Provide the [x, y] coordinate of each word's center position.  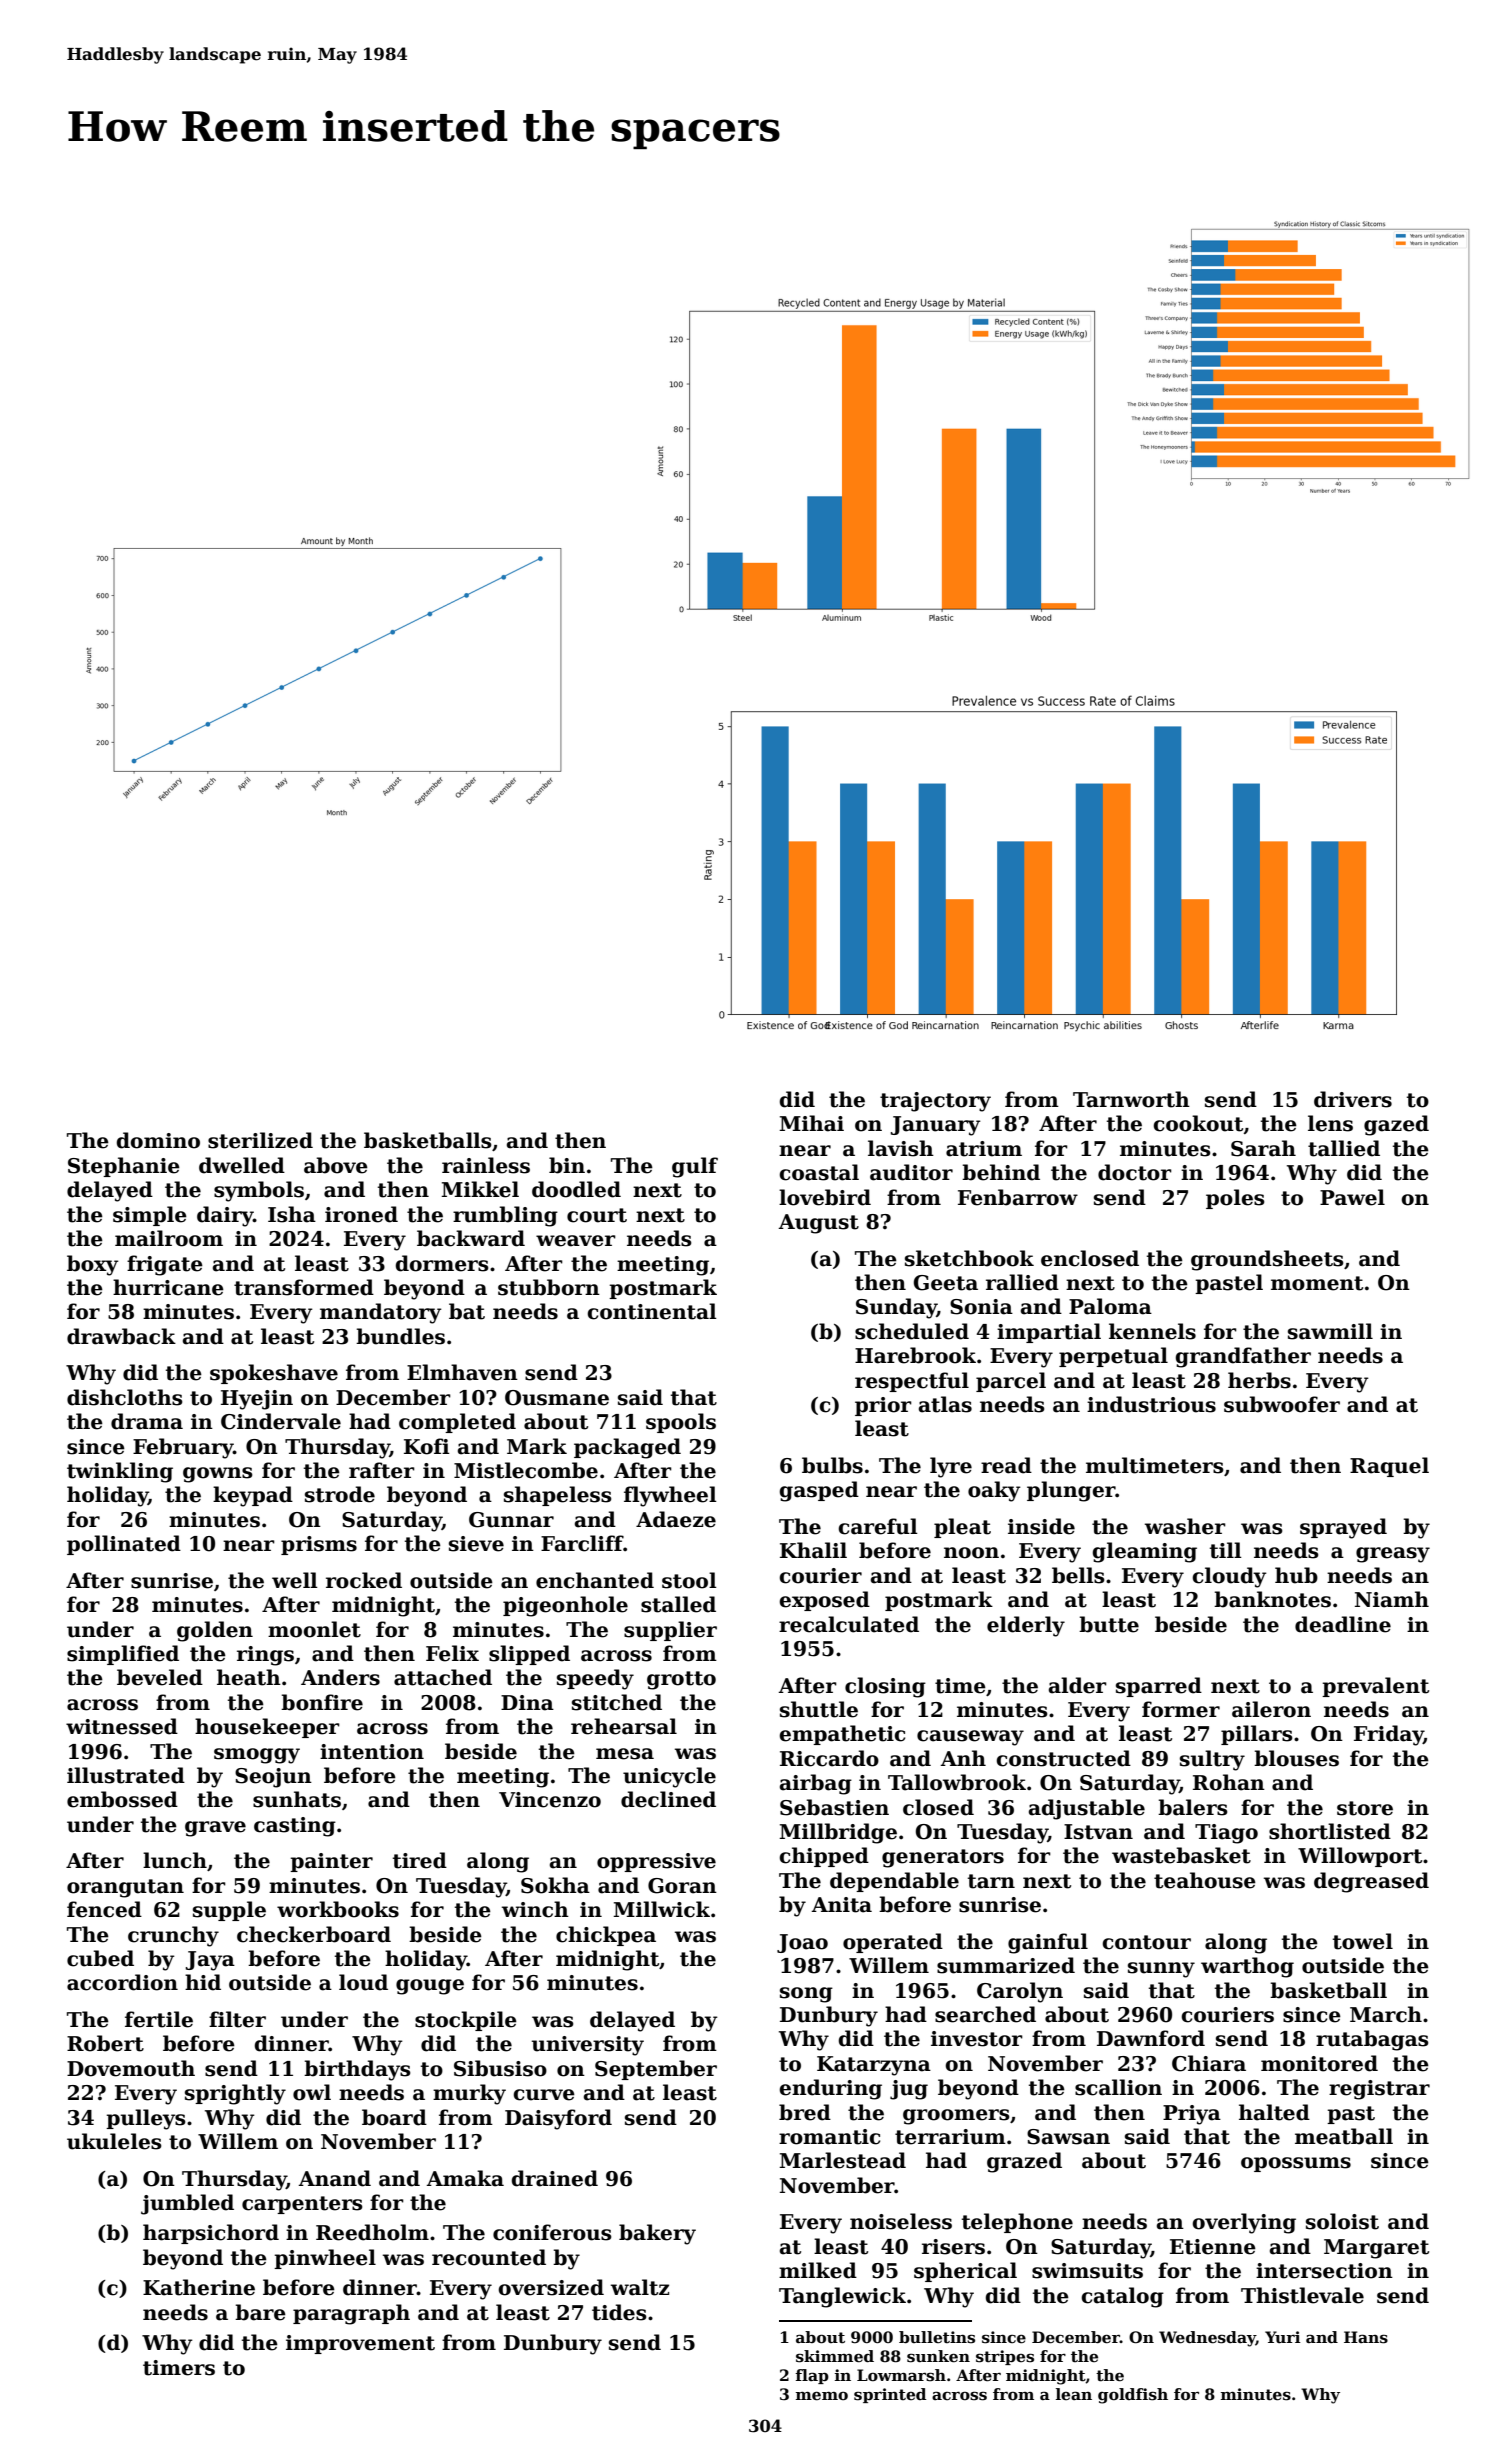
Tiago [1226, 1834]
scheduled [912, 1331]
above [336, 1165]
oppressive [656, 1862]
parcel [1011, 1382]
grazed [1024, 2162]
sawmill [1330, 1331]
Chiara [1209, 2063]
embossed [122, 1799]
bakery [657, 2234]
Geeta [946, 1283]
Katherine [199, 2287]
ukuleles [114, 2141]
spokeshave [274, 1374]
